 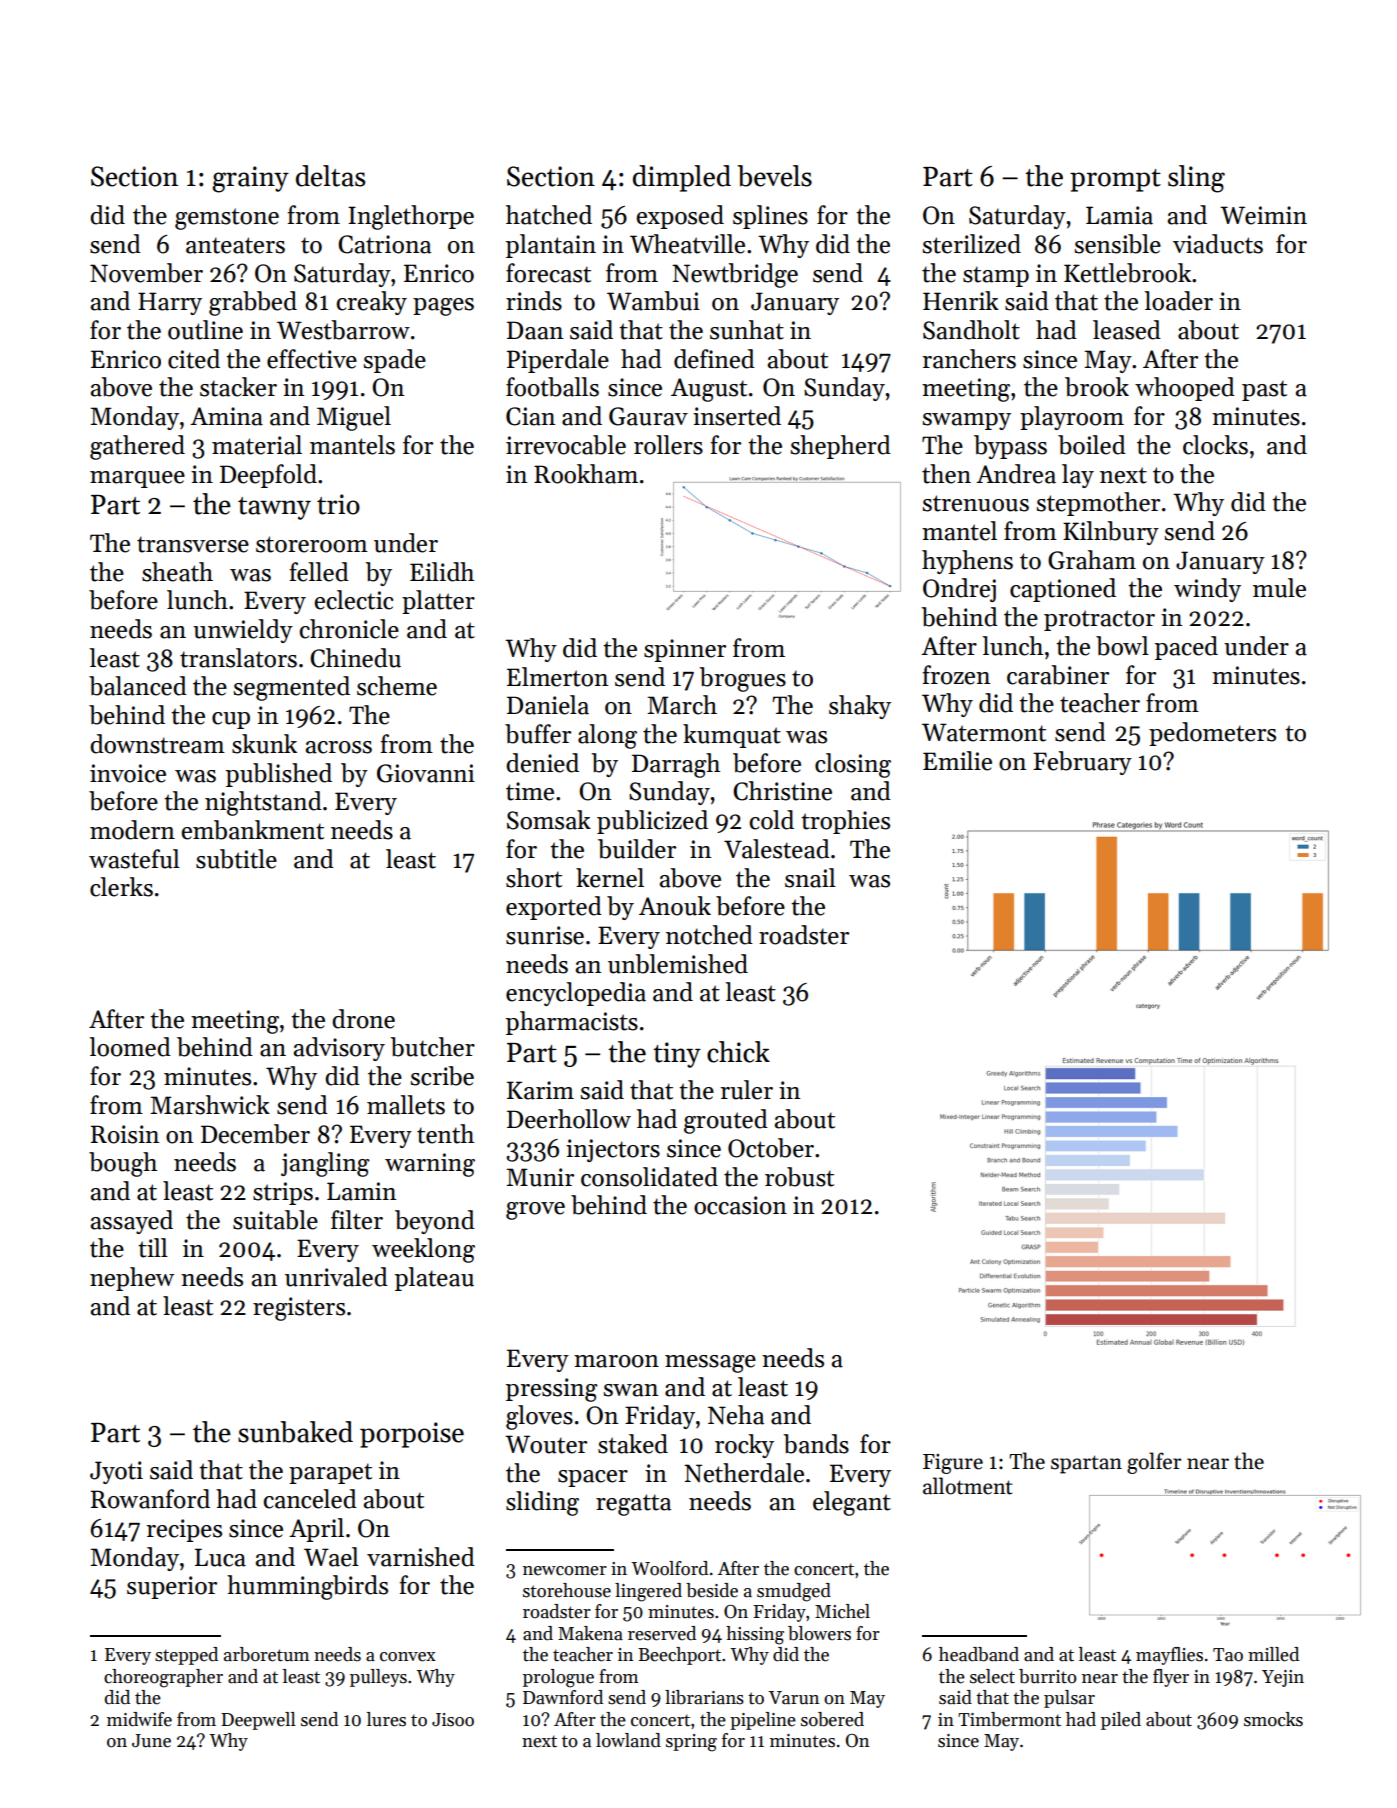 I want to click on past, so click(x=1264, y=390).
